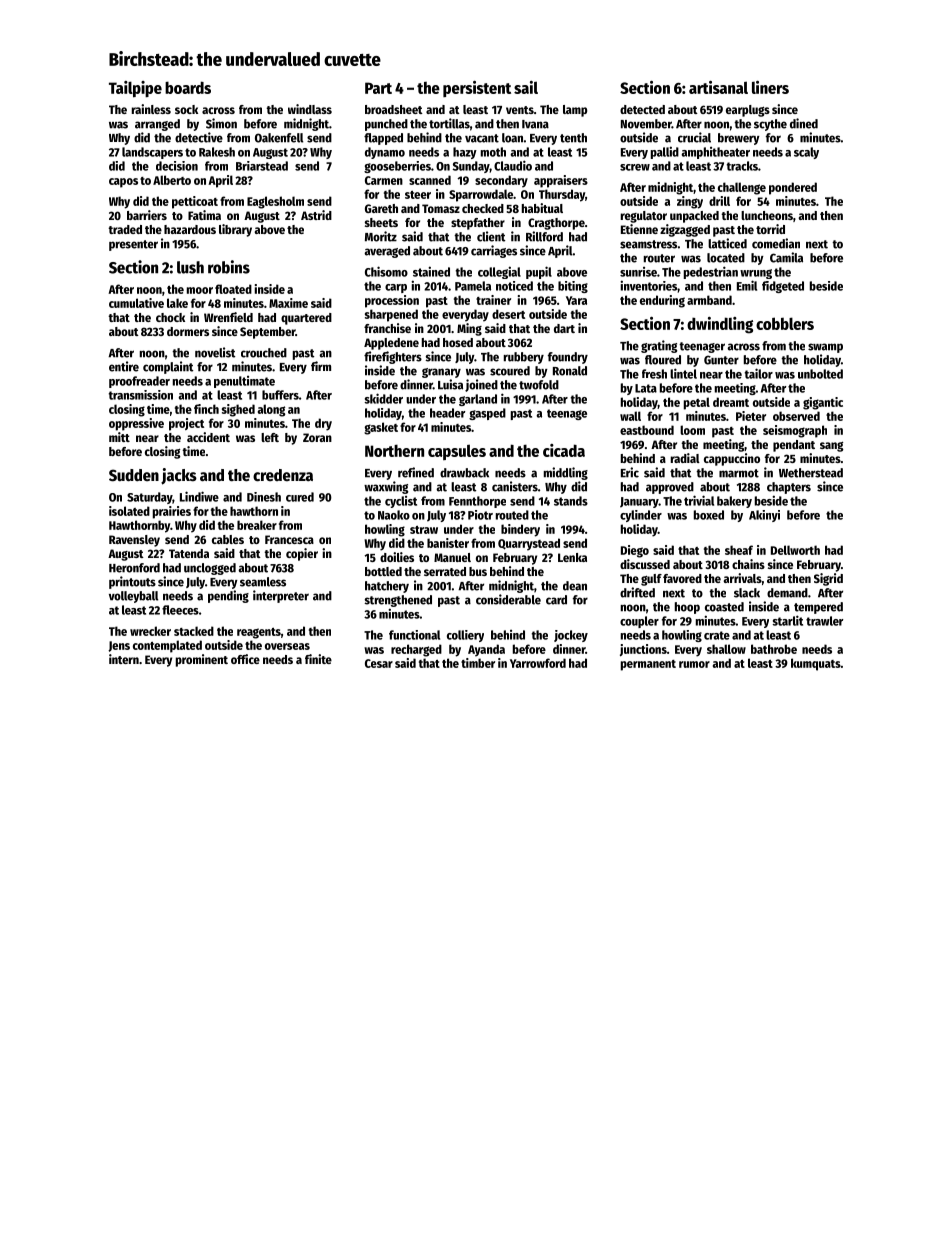  I want to click on rumor, so click(694, 664).
